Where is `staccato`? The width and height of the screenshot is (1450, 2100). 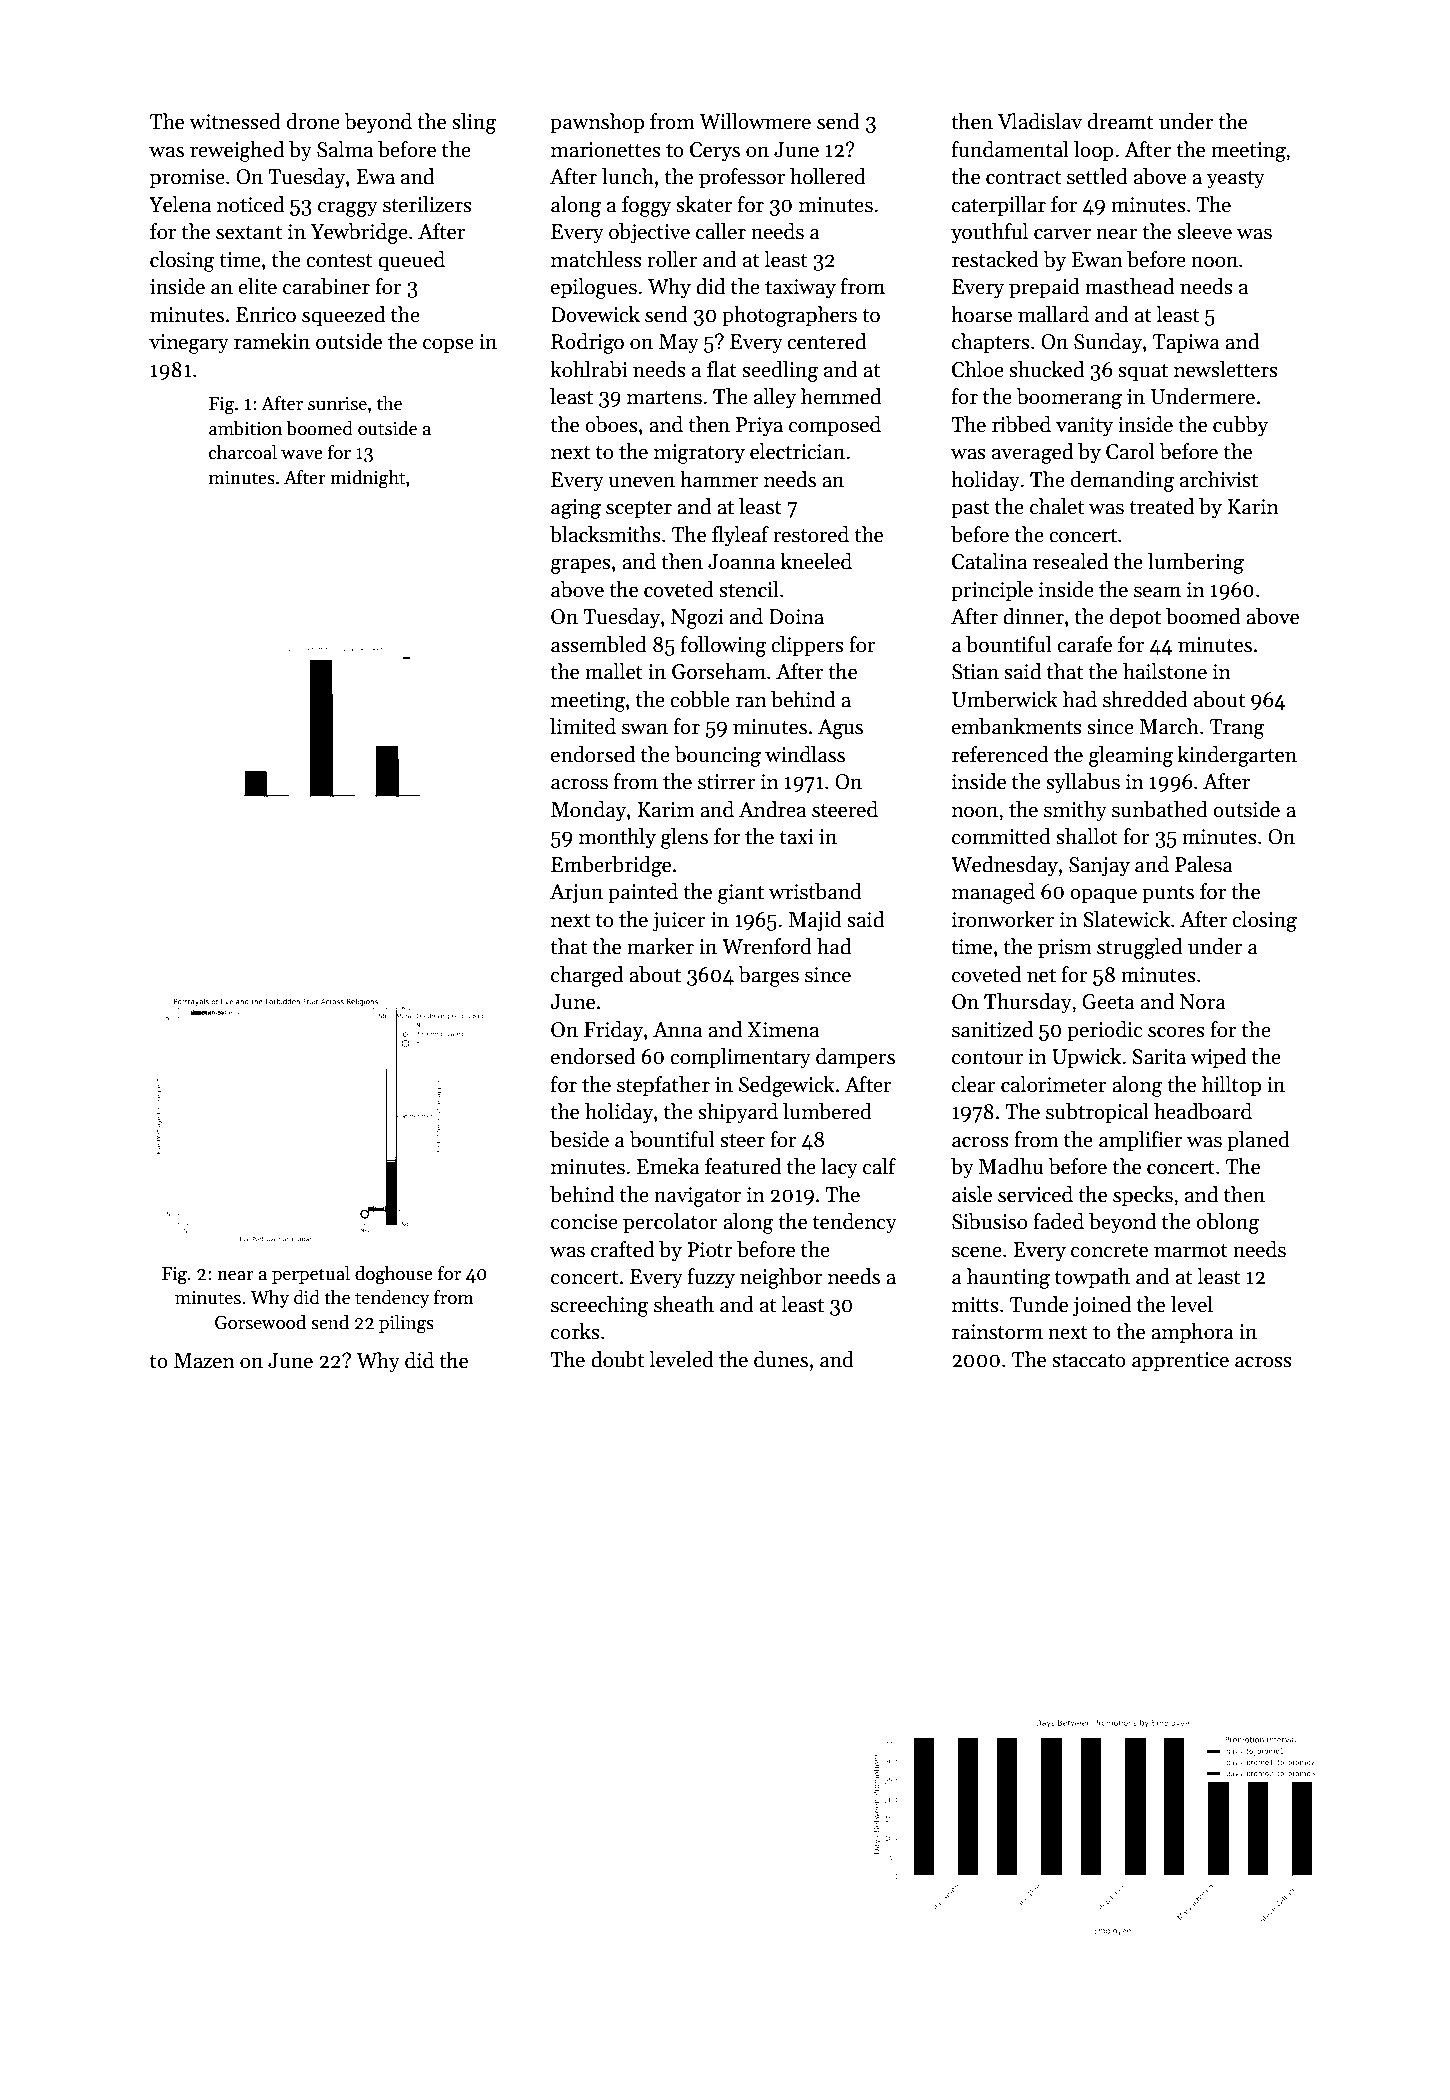 staccato is located at coordinates (1089, 1361).
